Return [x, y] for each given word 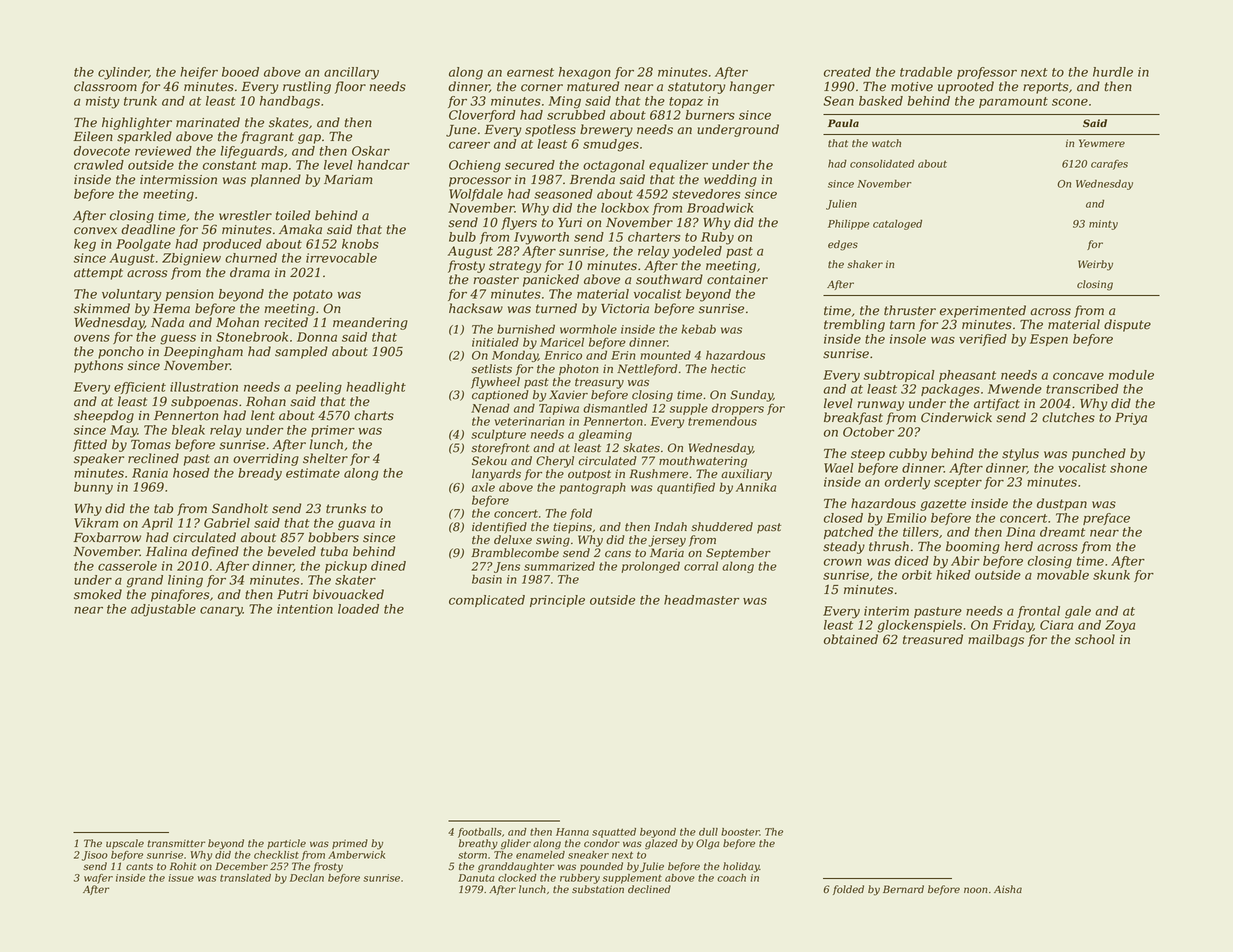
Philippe [849, 225]
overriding [266, 459]
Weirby [1095, 265]
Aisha [1008, 889]
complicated [487, 601]
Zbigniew [191, 259]
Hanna [572, 832]
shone [1128, 468]
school [1095, 639]
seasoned [563, 194]
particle [286, 844]
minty [1103, 225]
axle [483, 487]
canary [221, 611]
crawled [99, 165]
